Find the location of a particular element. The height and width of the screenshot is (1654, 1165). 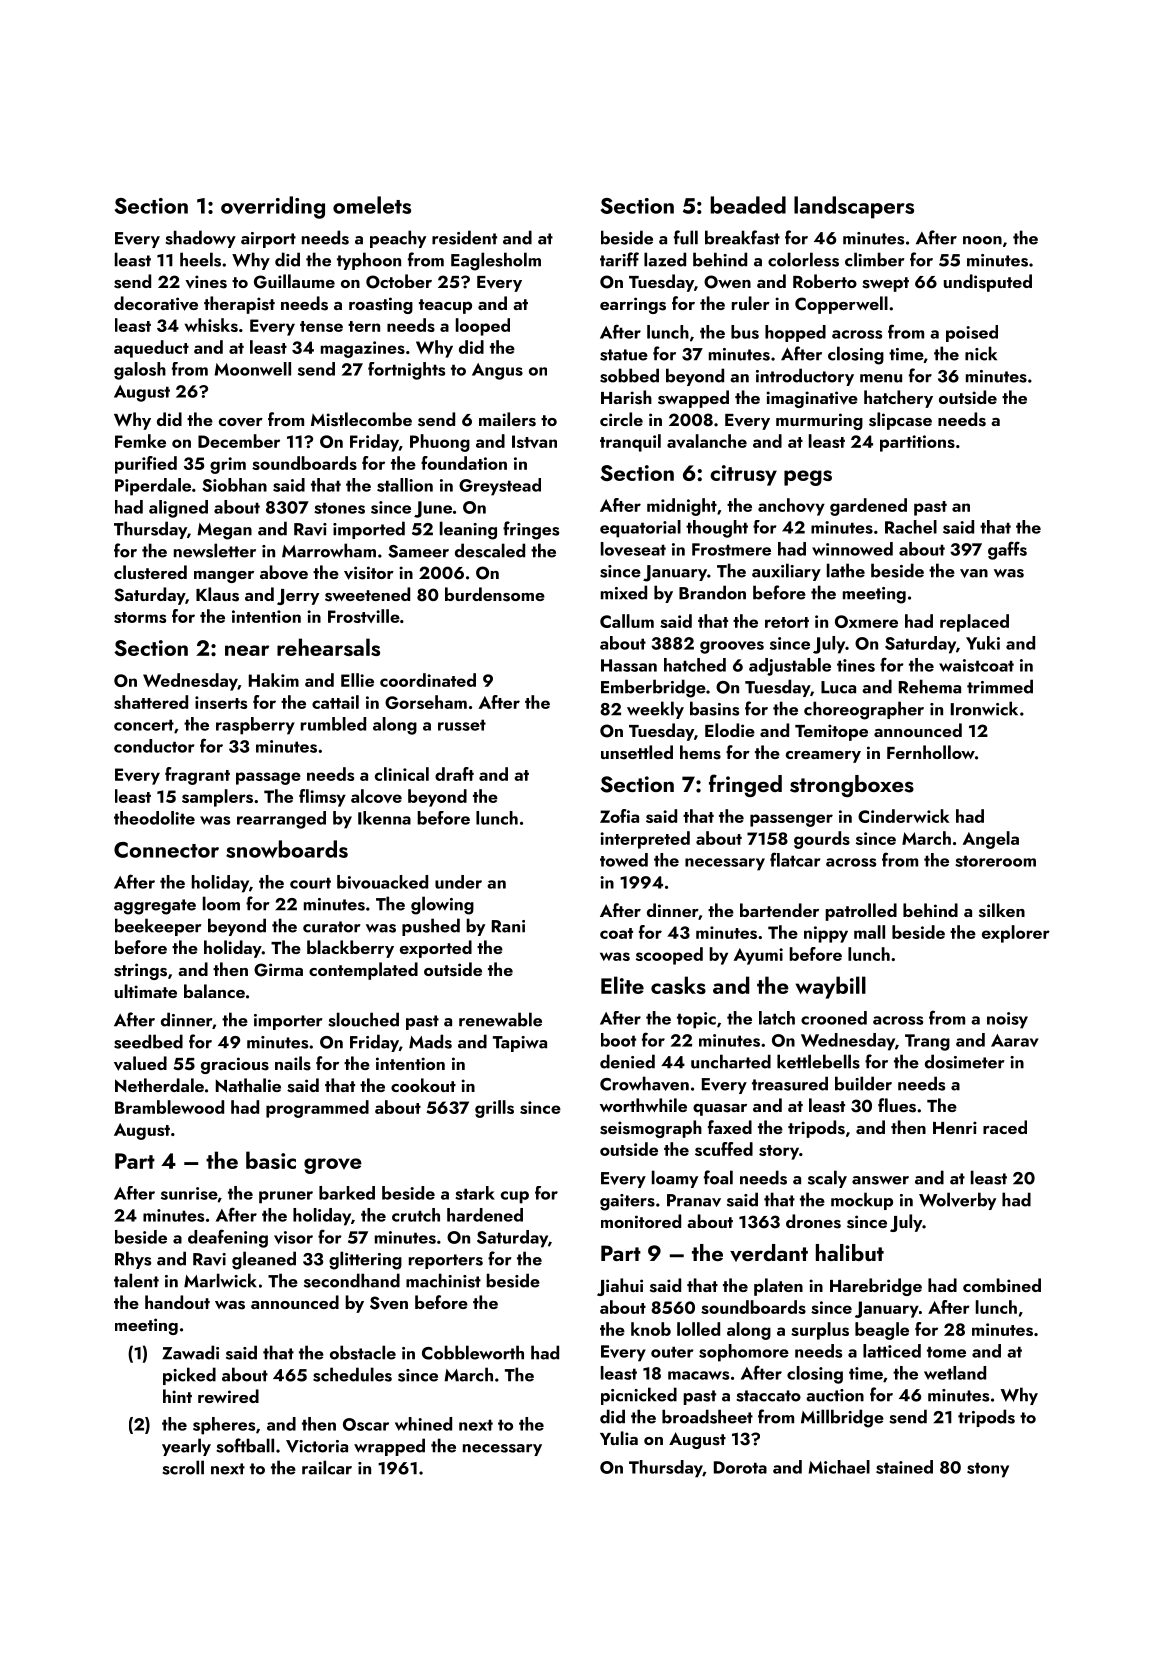

Nathalie is located at coordinates (248, 1085).
